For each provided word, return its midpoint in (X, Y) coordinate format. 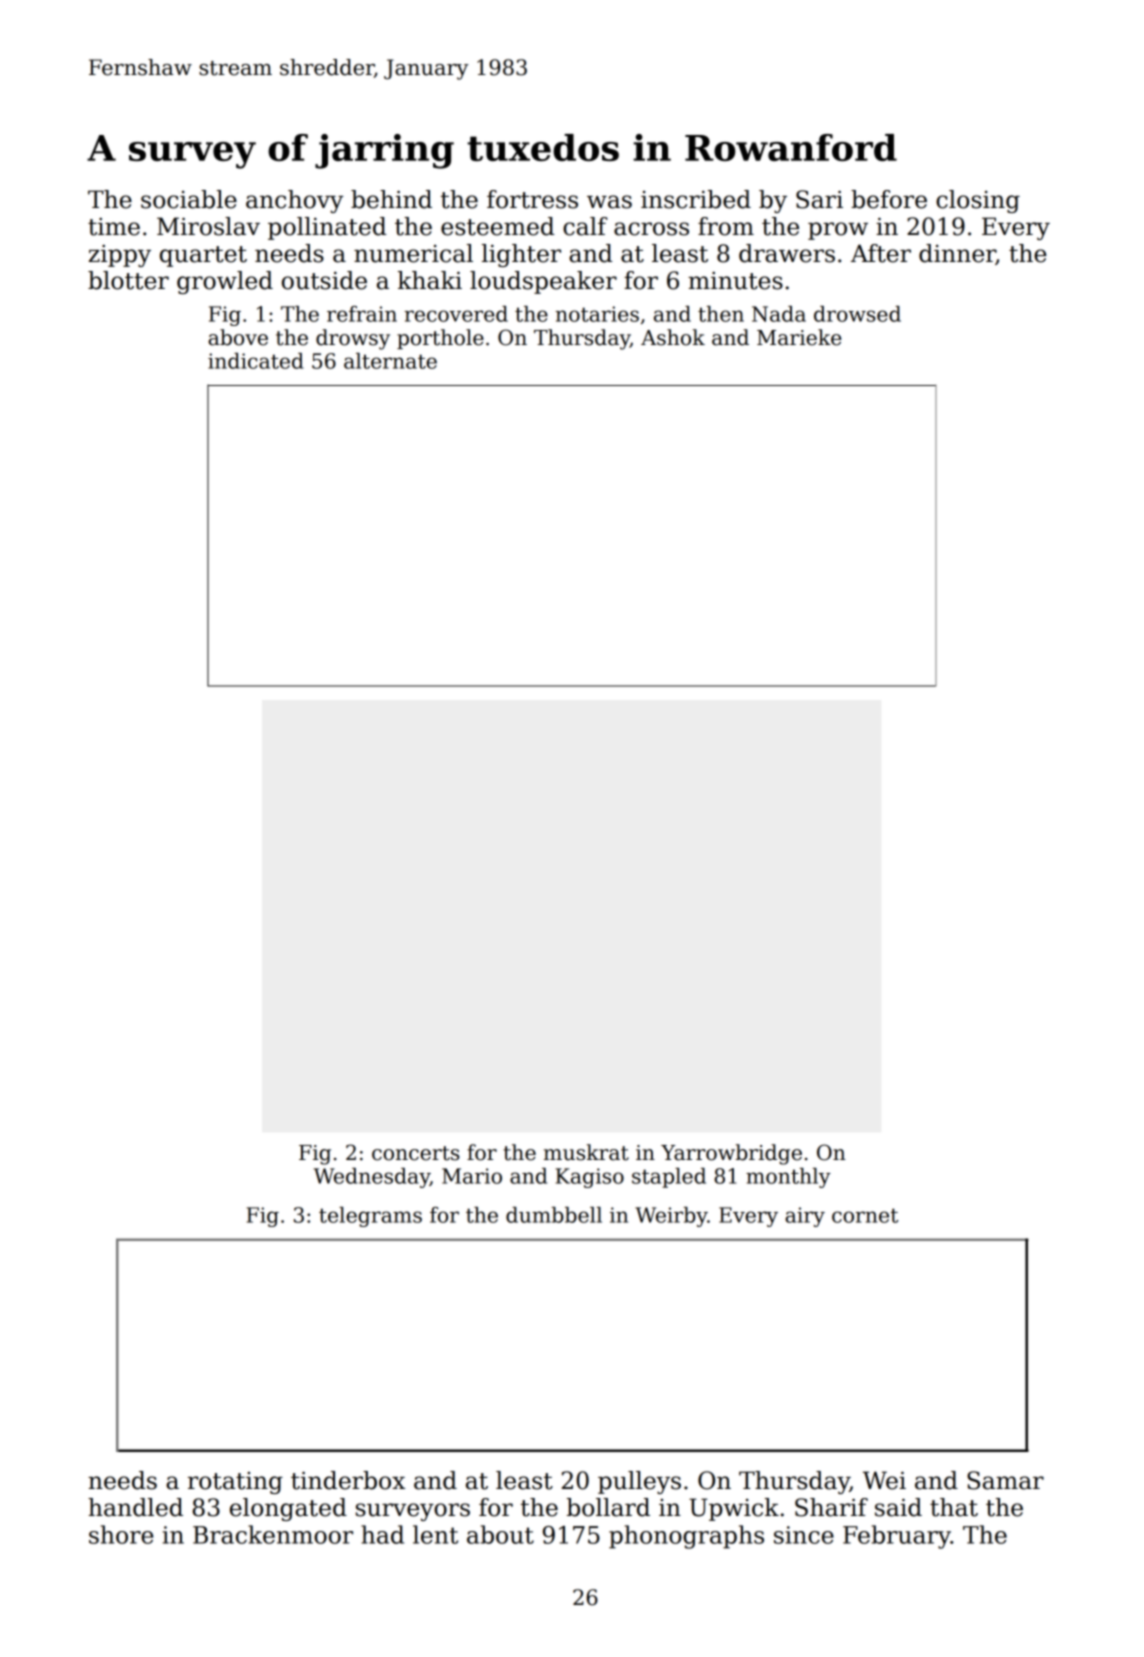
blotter (128, 280)
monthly (788, 1178)
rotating (235, 1483)
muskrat (586, 1152)
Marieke (799, 337)
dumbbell (554, 1215)
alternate (390, 361)
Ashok (673, 337)
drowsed (857, 314)
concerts (416, 1153)
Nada (779, 314)
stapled (669, 1178)
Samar (1005, 1480)
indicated (256, 361)
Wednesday (372, 1178)
